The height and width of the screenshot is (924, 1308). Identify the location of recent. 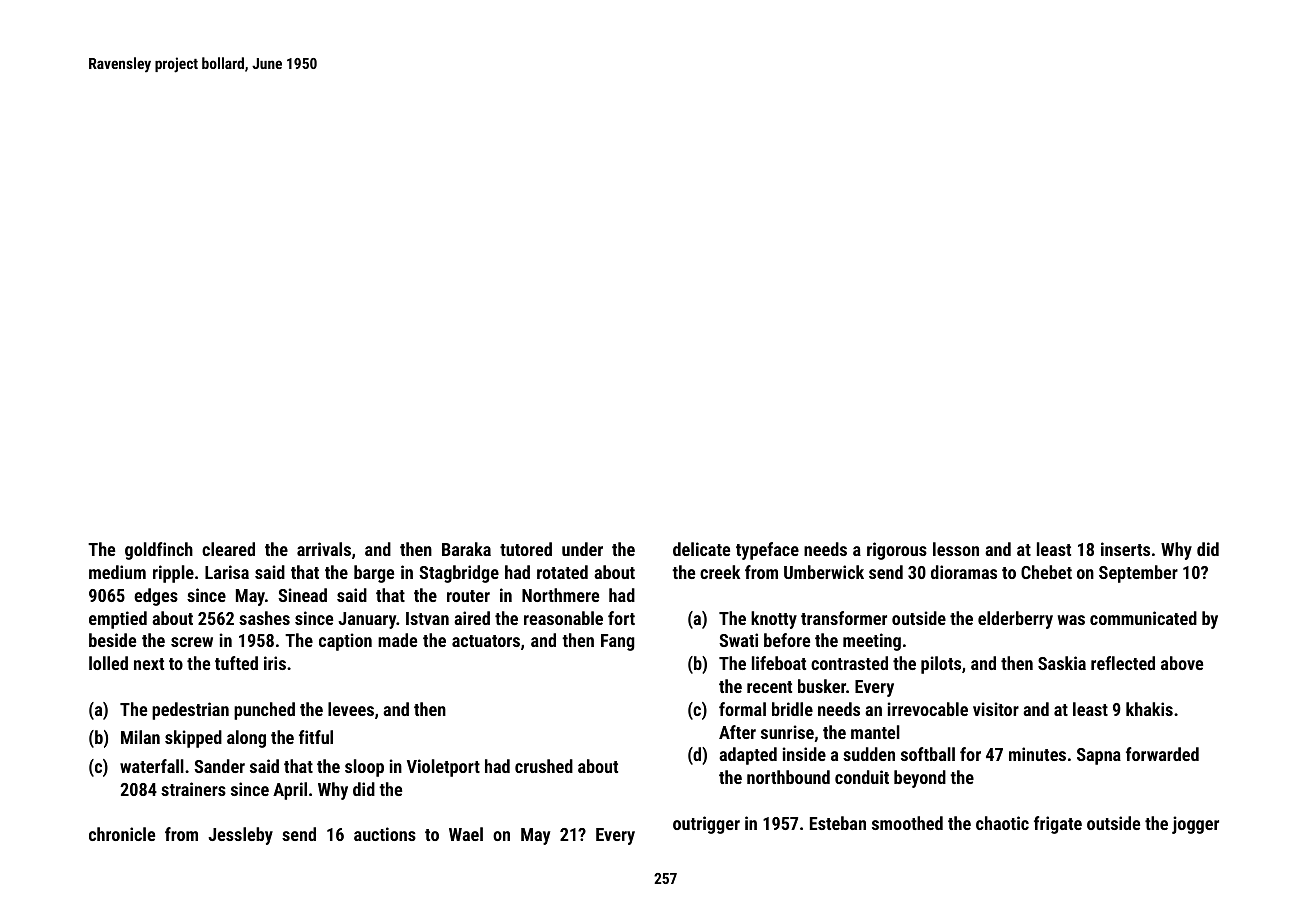
(769, 687).
